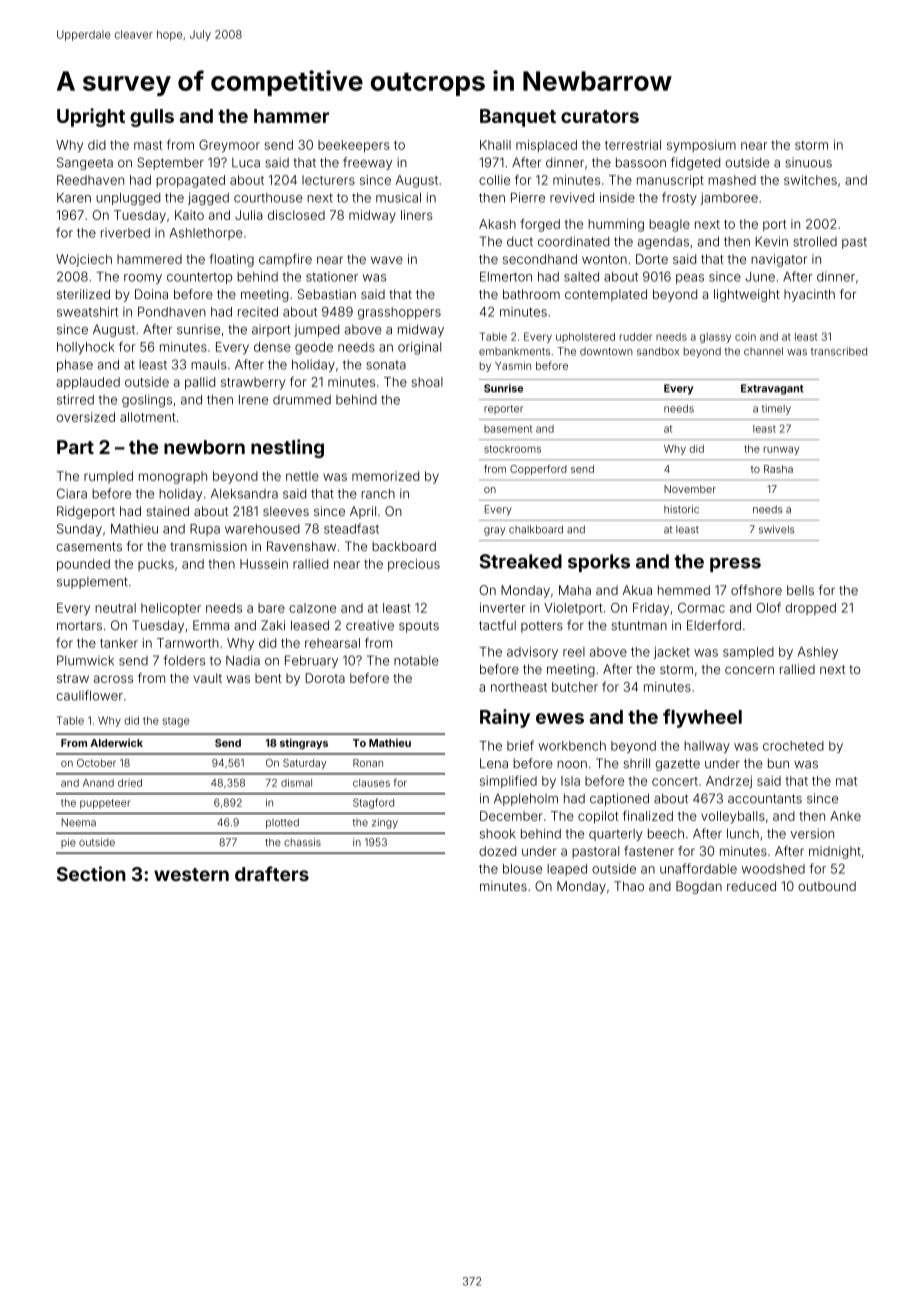 Image resolution: width=924 pixels, height=1308 pixels. What do you see at coordinates (672, 653) in the screenshot?
I see `jacket` at bounding box center [672, 653].
